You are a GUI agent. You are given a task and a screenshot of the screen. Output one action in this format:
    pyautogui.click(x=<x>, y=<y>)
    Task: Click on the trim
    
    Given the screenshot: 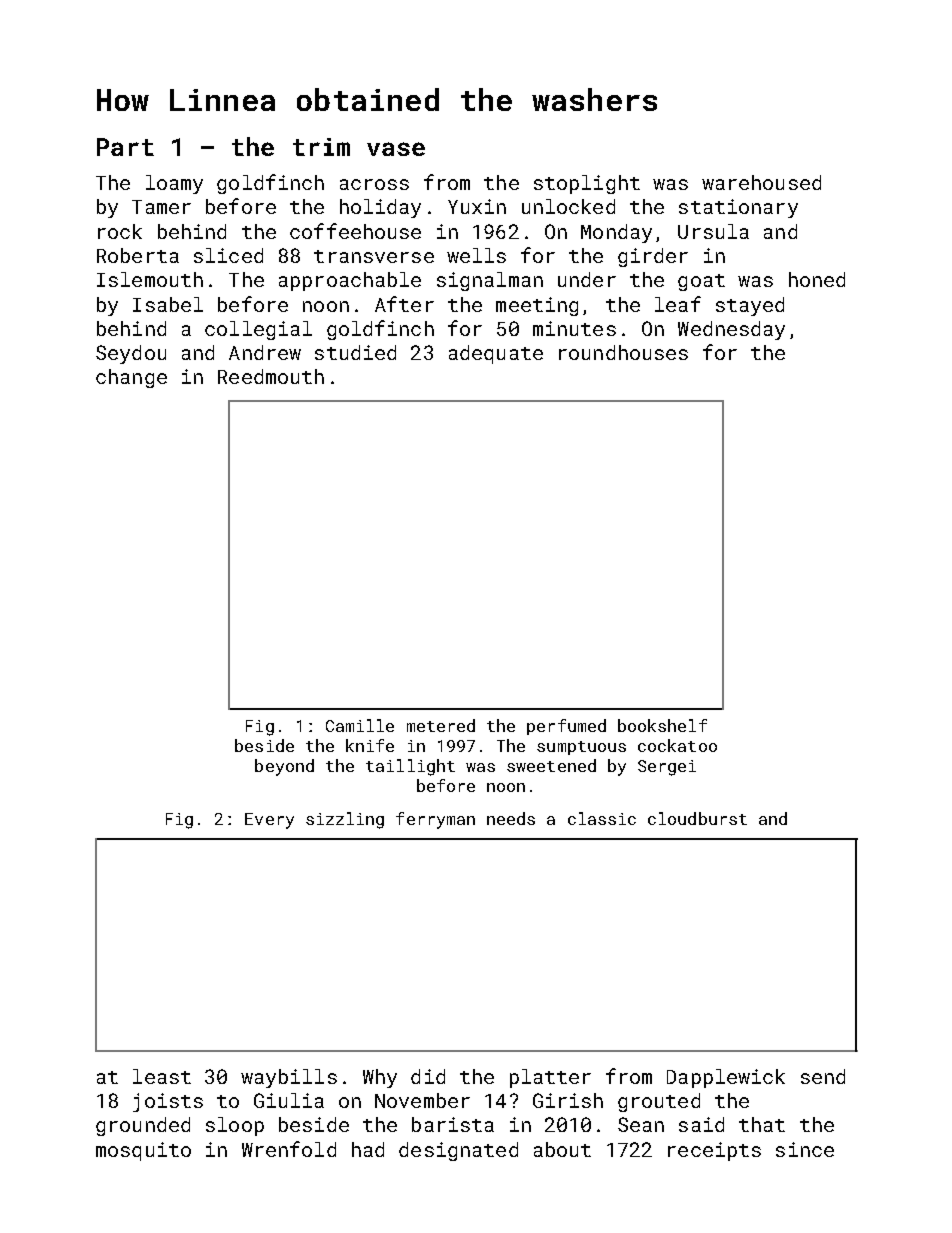 What is the action you would take?
    pyautogui.click(x=321, y=147)
